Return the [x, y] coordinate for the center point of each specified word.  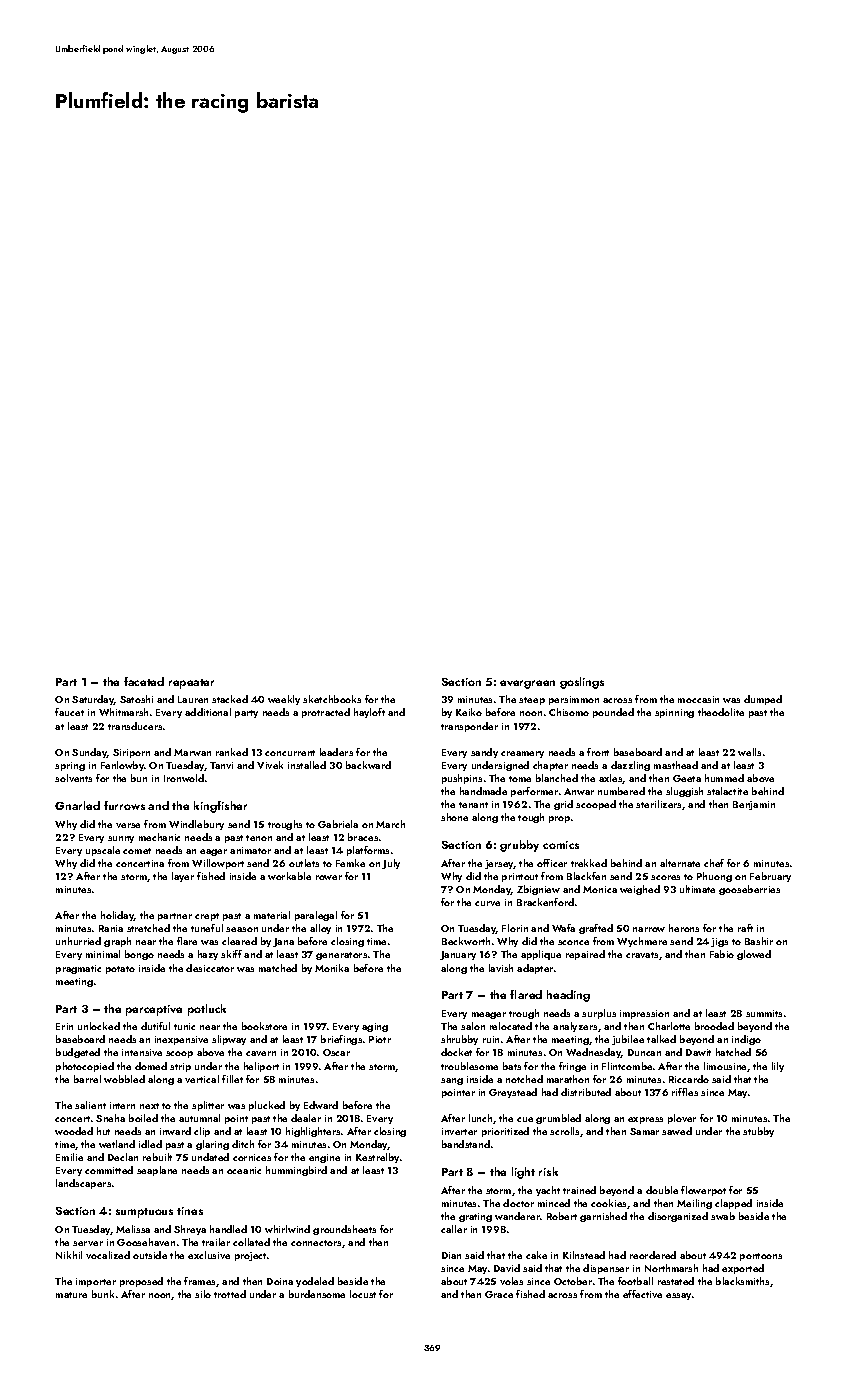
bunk [103, 1294]
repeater [191, 684]
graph [117, 942]
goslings [582, 683]
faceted [144, 681]
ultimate [697, 889]
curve [487, 903]
